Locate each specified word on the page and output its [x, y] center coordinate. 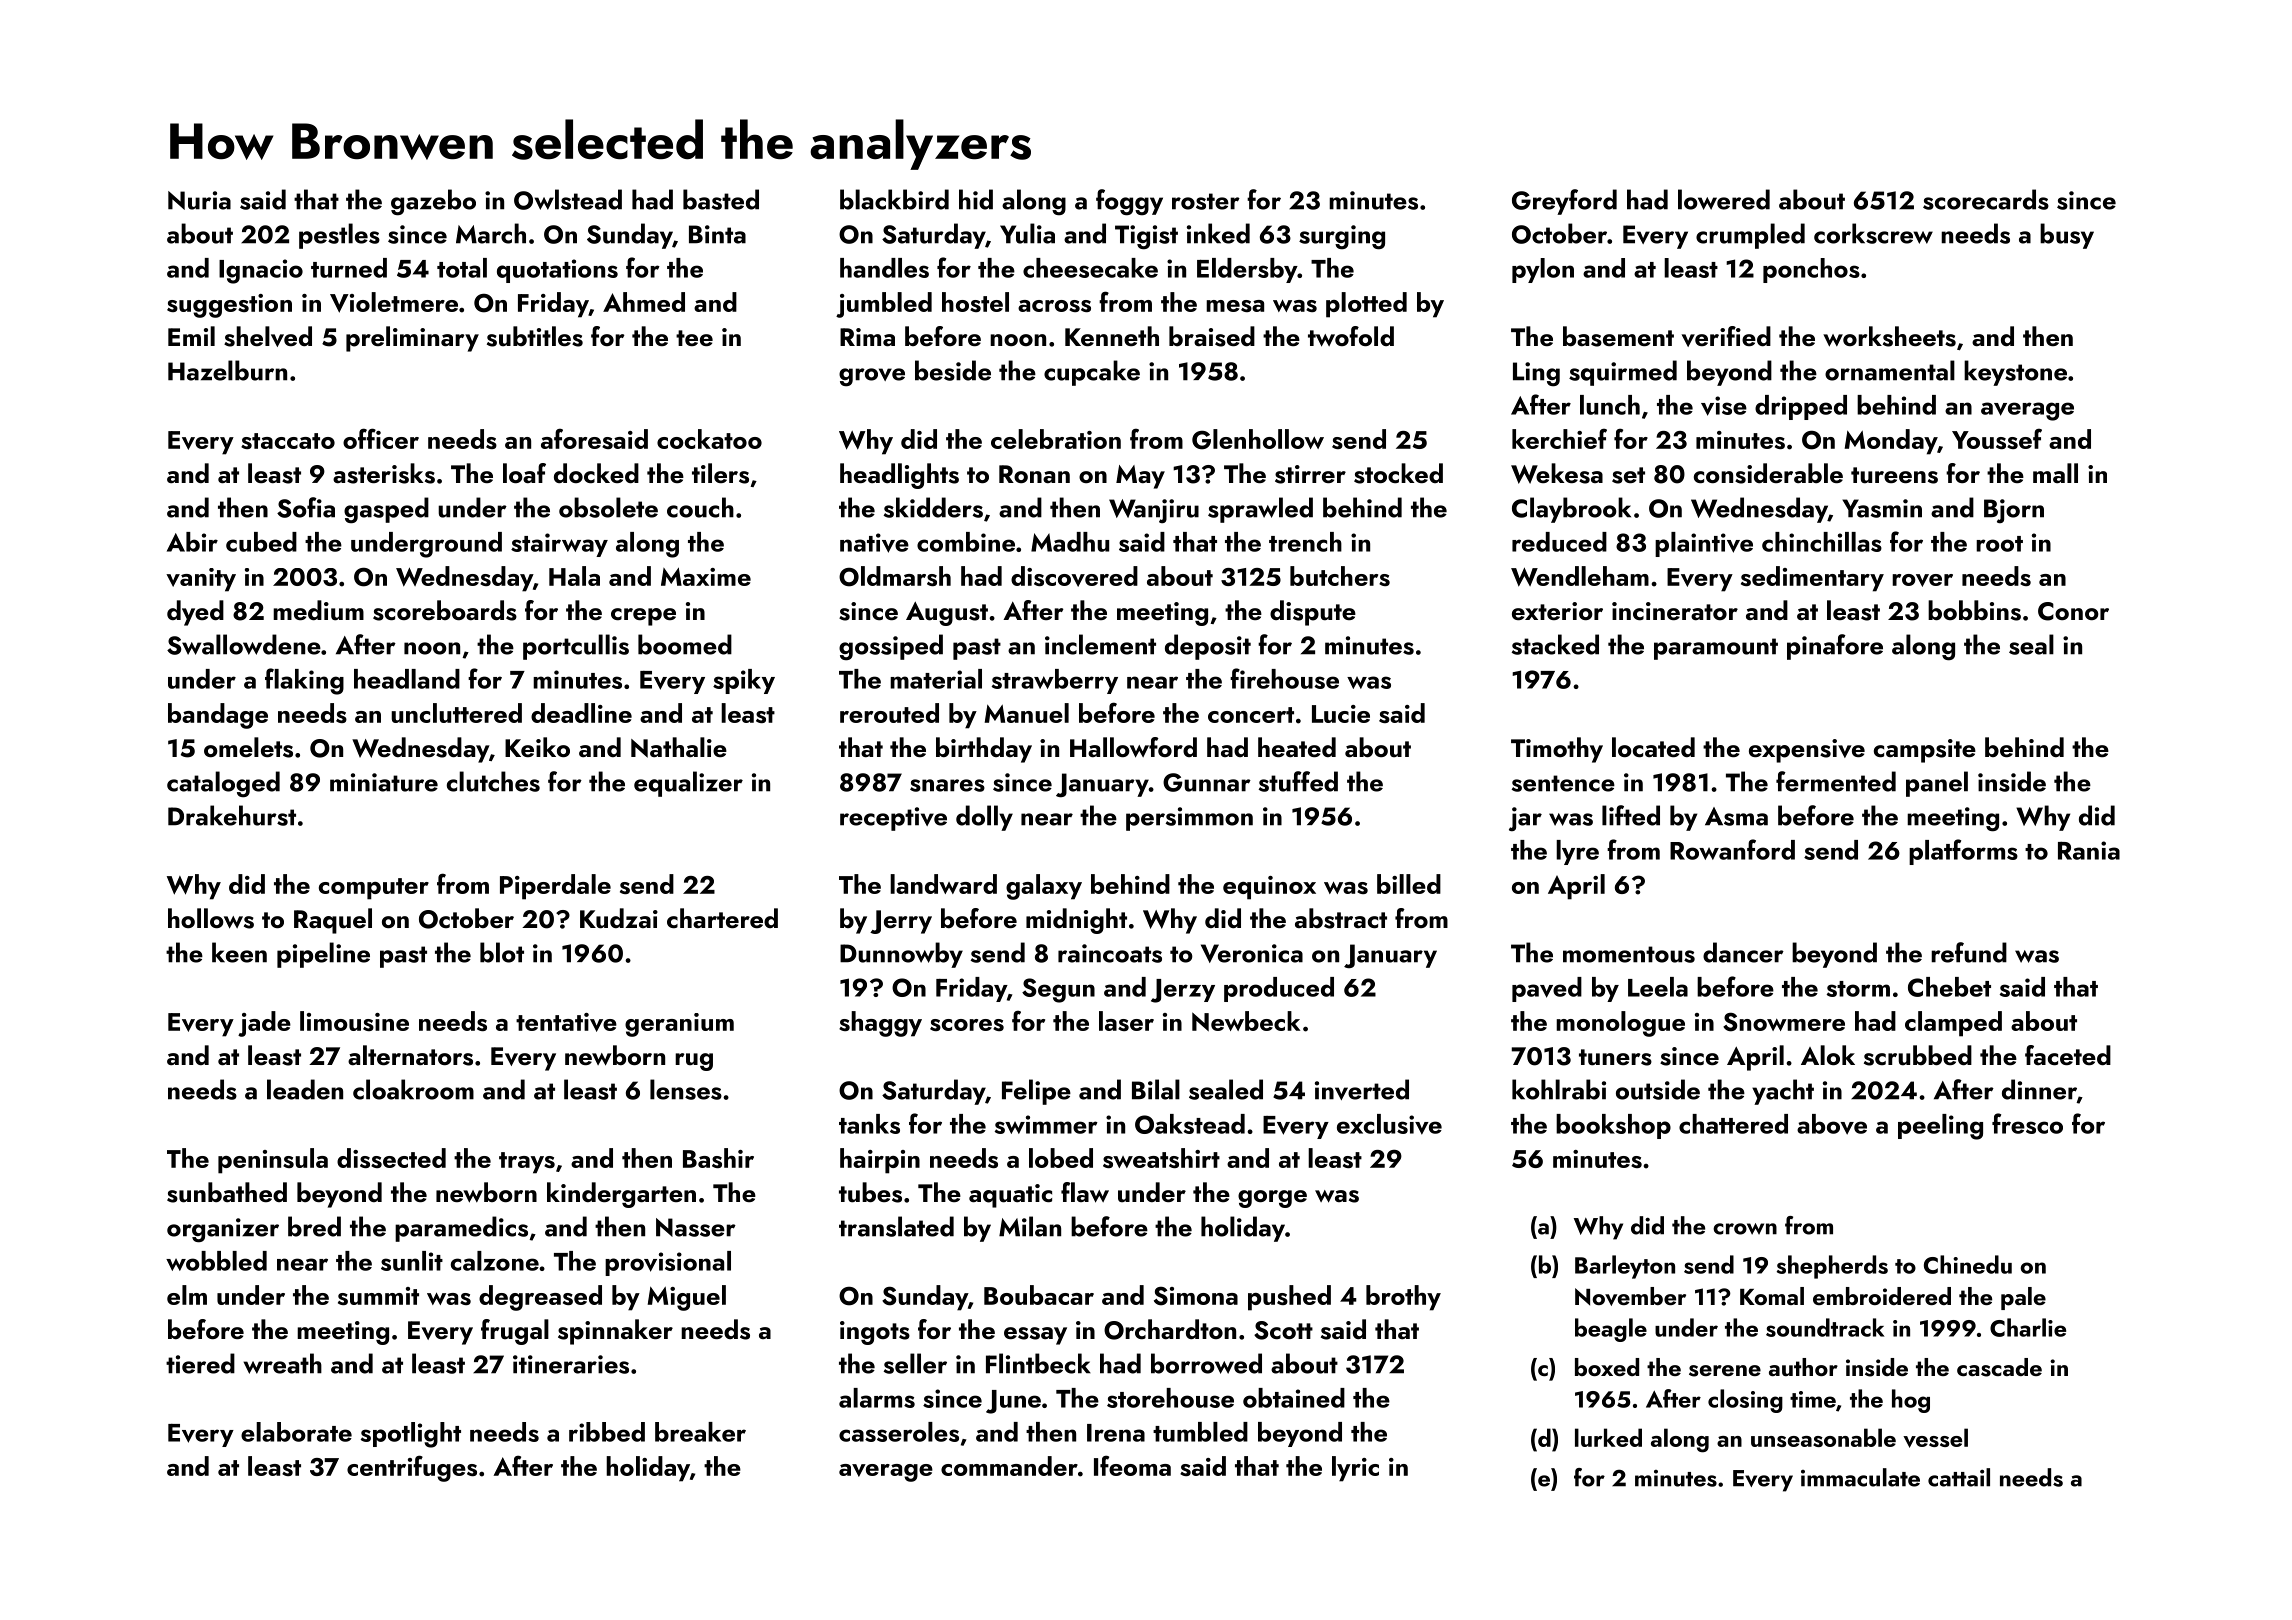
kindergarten [621, 1195]
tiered [200, 1363]
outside [1658, 1089]
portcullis [576, 647]
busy [2067, 236]
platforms [1963, 852]
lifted [1631, 815]
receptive [893, 819]
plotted [1366, 305]
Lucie [1341, 714]
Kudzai [619, 918]
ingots [875, 1333]
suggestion [229, 306]
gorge [1272, 1199]
